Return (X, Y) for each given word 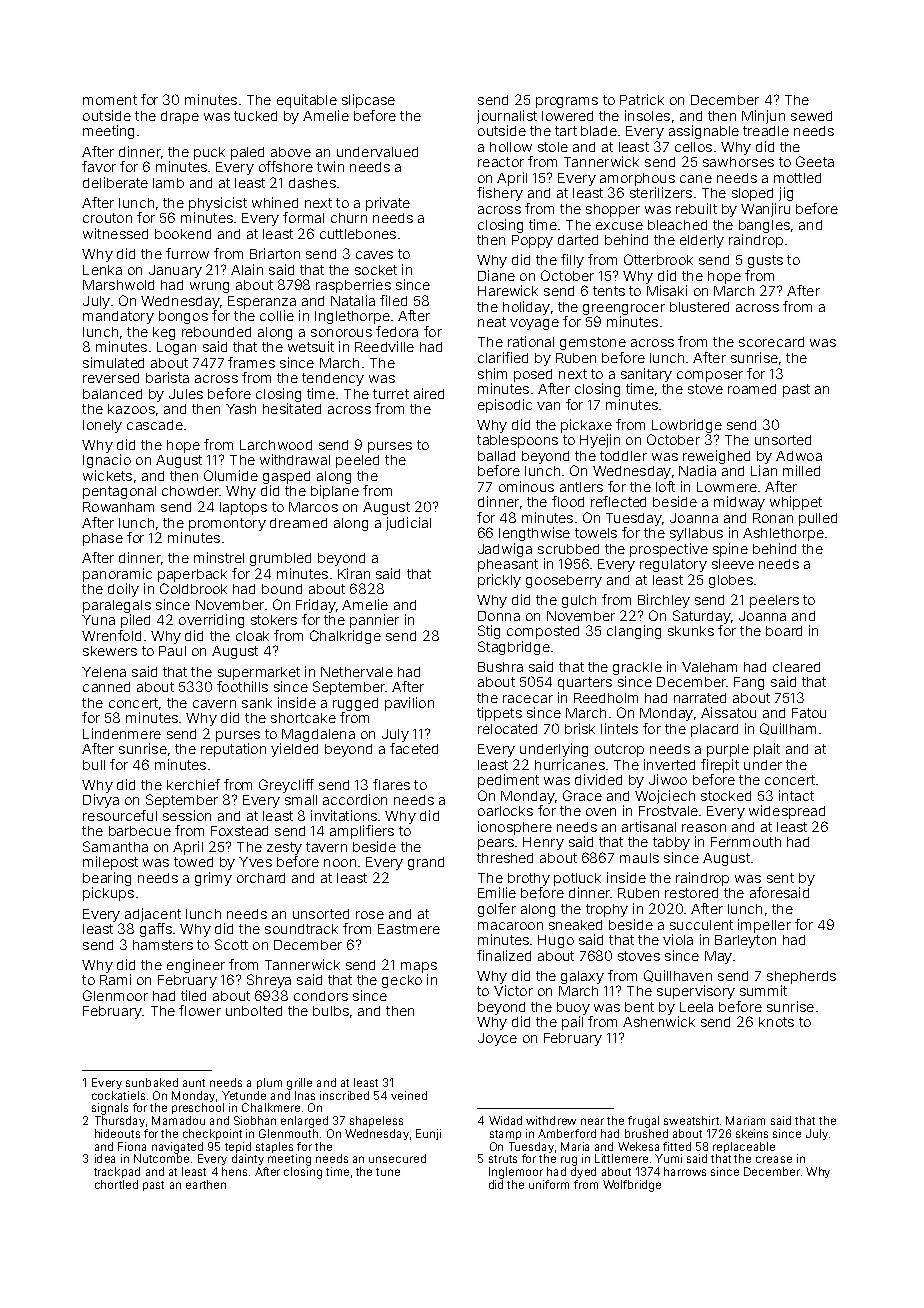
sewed (811, 116)
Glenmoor (115, 995)
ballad (496, 456)
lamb (168, 183)
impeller (764, 926)
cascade (155, 425)
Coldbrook (193, 588)
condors (321, 996)
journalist (507, 117)
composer (710, 376)
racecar (528, 699)
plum (269, 1083)
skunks (691, 631)
